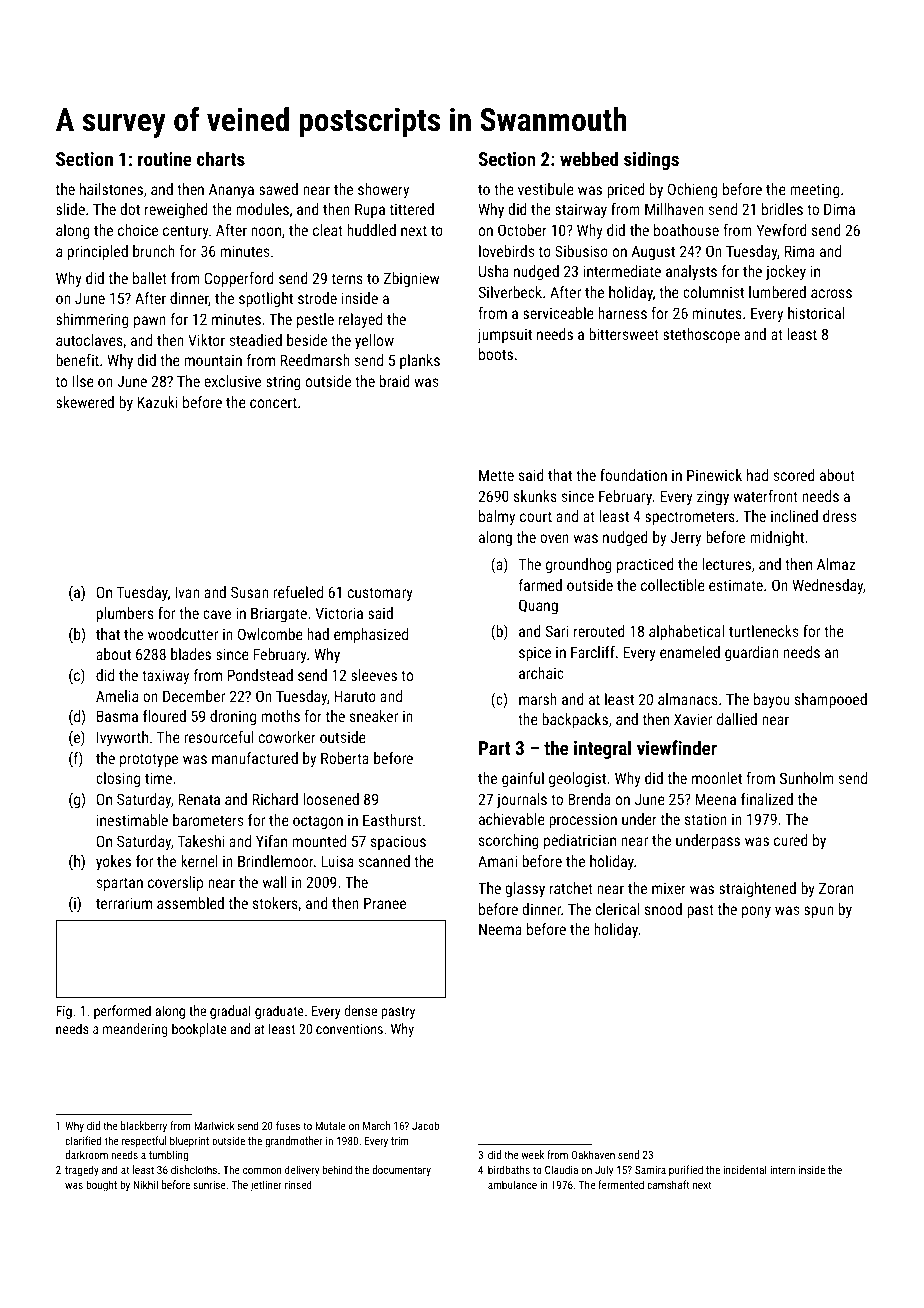 This screenshot has height=1308, width=924. What do you see at coordinates (633, 475) in the screenshot?
I see `foundation` at bounding box center [633, 475].
